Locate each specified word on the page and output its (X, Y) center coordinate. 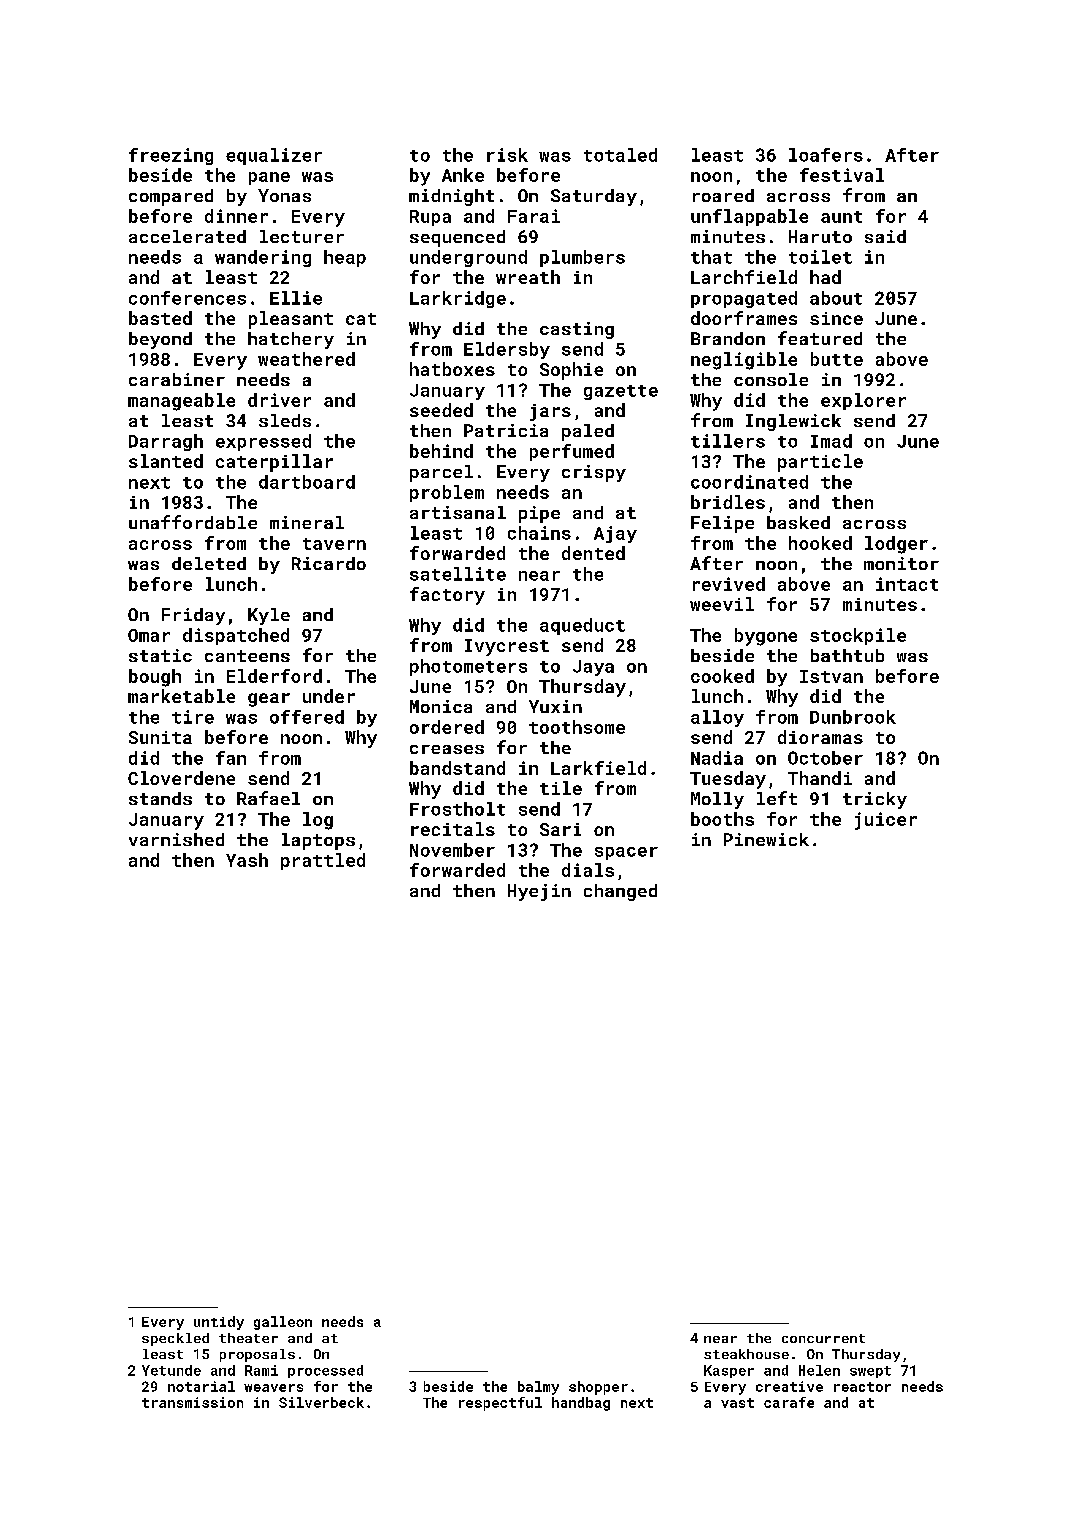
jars (550, 412)
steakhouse (746, 1354)
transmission (192, 1402)
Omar (149, 635)
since (836, 318)
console (771, 379)
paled (588, 432)
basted (160, 318)
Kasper (729, 1371)
